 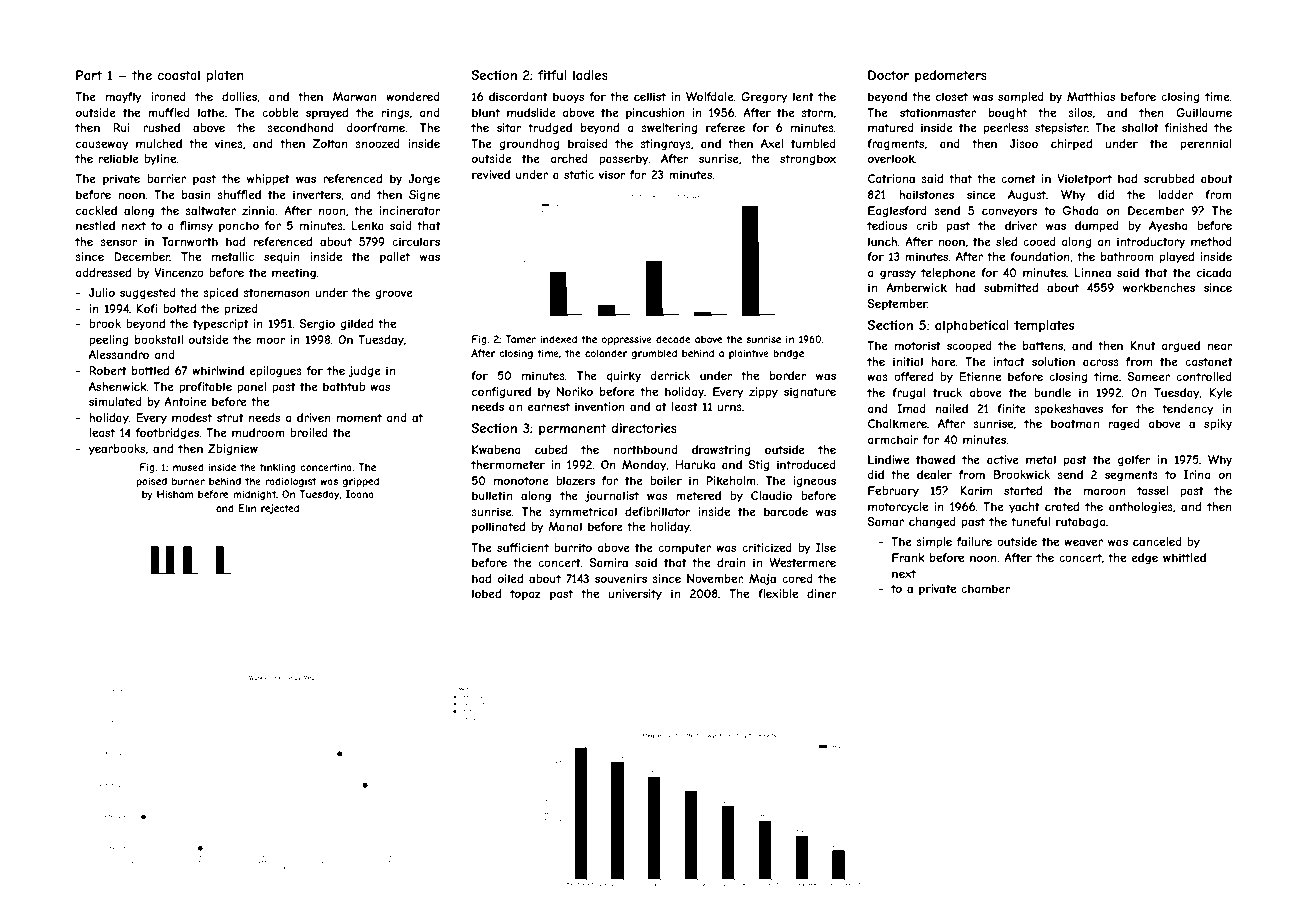 I want to click on lobed, so click(x=486, y=593).
